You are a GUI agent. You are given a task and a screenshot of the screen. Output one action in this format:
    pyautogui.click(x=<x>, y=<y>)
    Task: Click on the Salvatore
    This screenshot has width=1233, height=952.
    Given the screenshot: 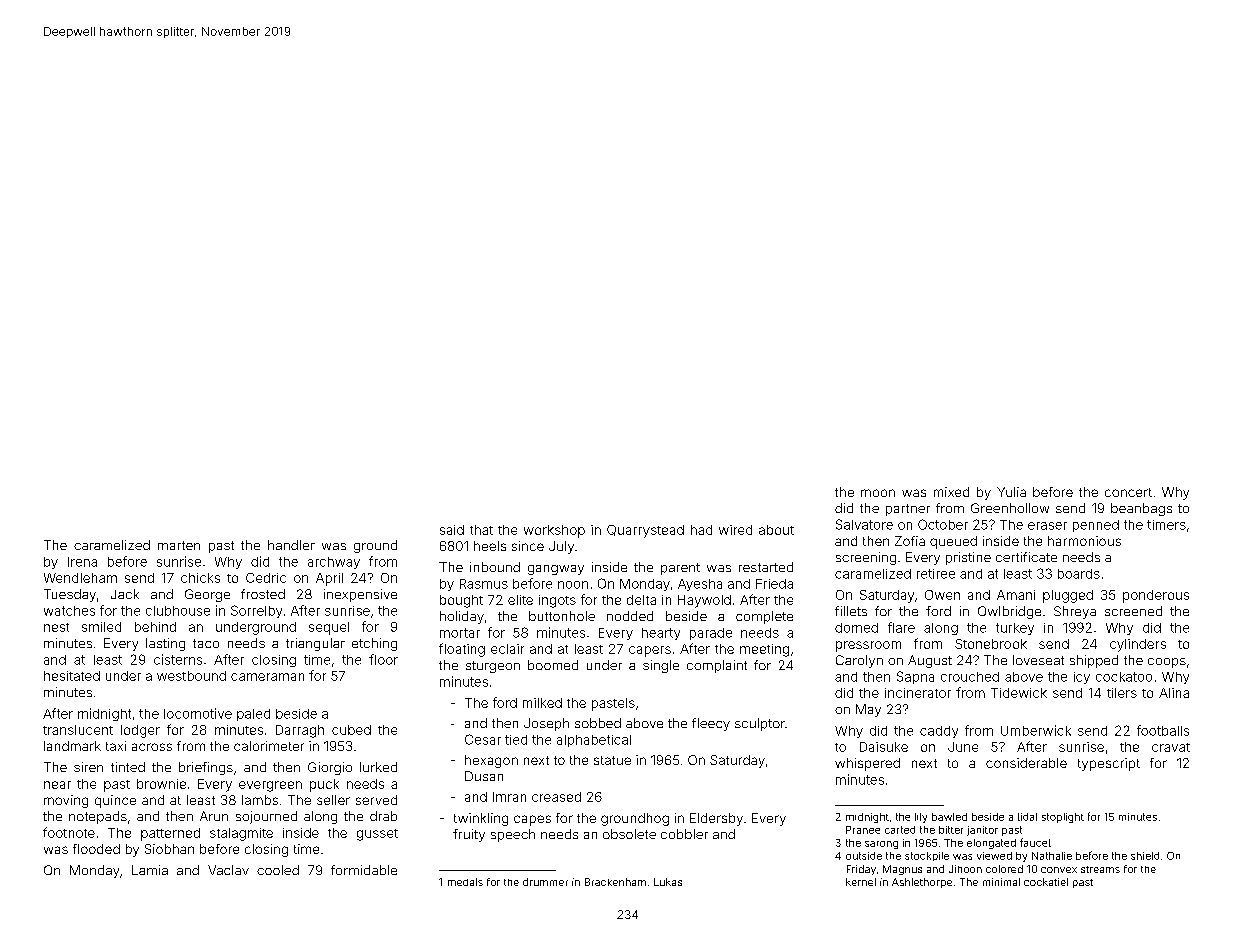 What is the action you would take?
    pyautogui.click(x=864, y=524)
